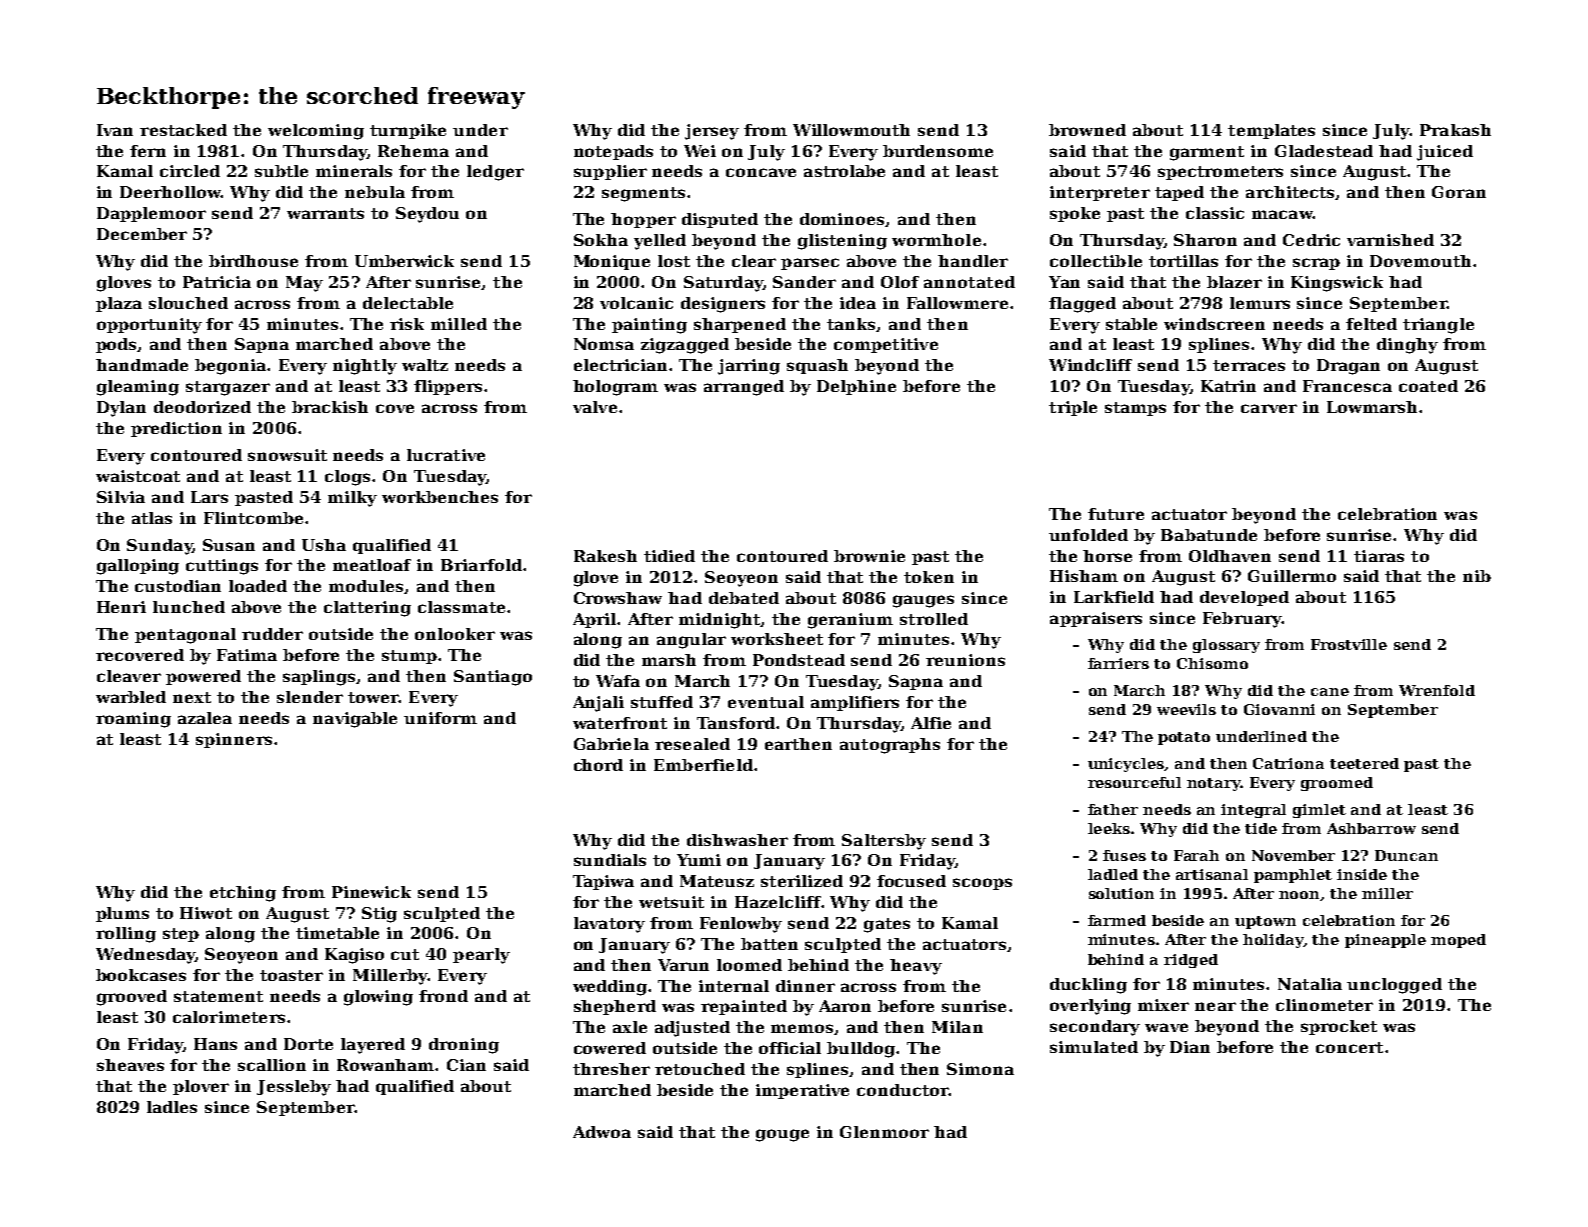 This screenshot has width=1588, height=1227. I want to click on etching, so click(243, 894).
